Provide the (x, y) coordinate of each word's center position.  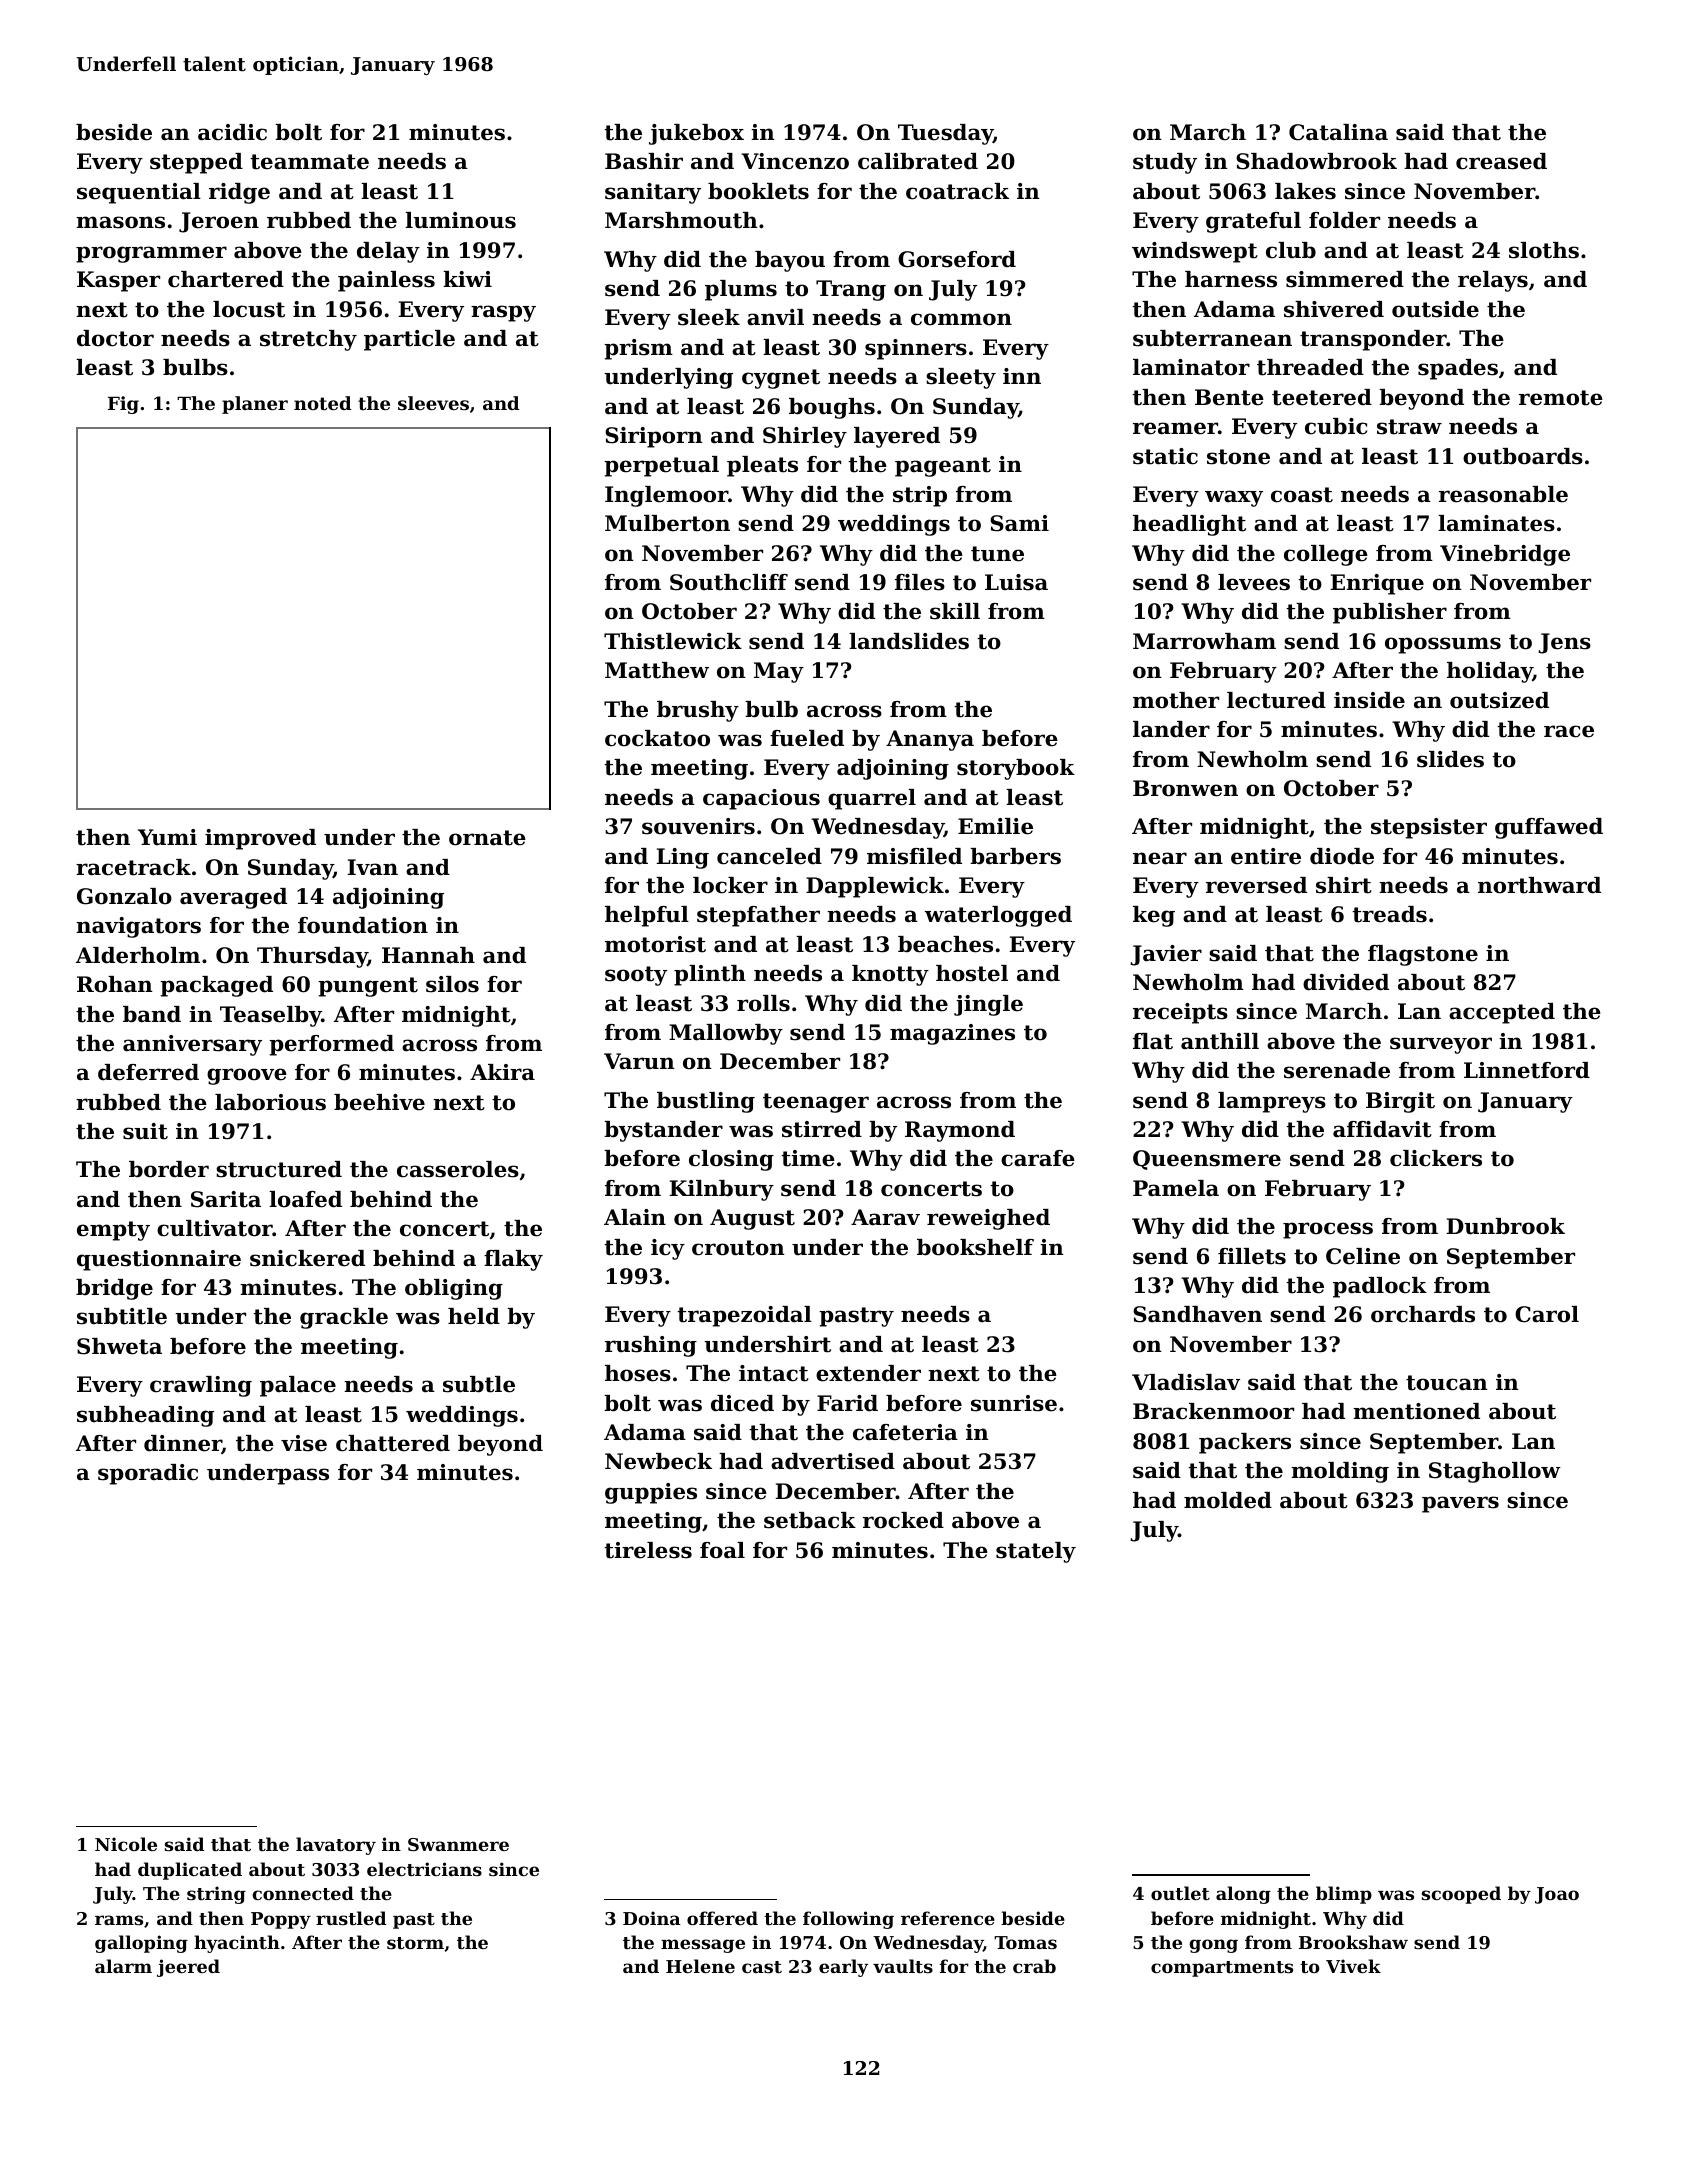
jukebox (696, 134)
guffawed (1549, 828)
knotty (890, 975)
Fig (123, 405)
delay (388, 252)
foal (722, 1550)
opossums (1443, 645)
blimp (1344, 1895)
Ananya (930, 740)
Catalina (1338, 132)
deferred (148, 1072)
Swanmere (458, 1844)
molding (1340, 1472)
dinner (183, 1444)
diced (742, 1403)
